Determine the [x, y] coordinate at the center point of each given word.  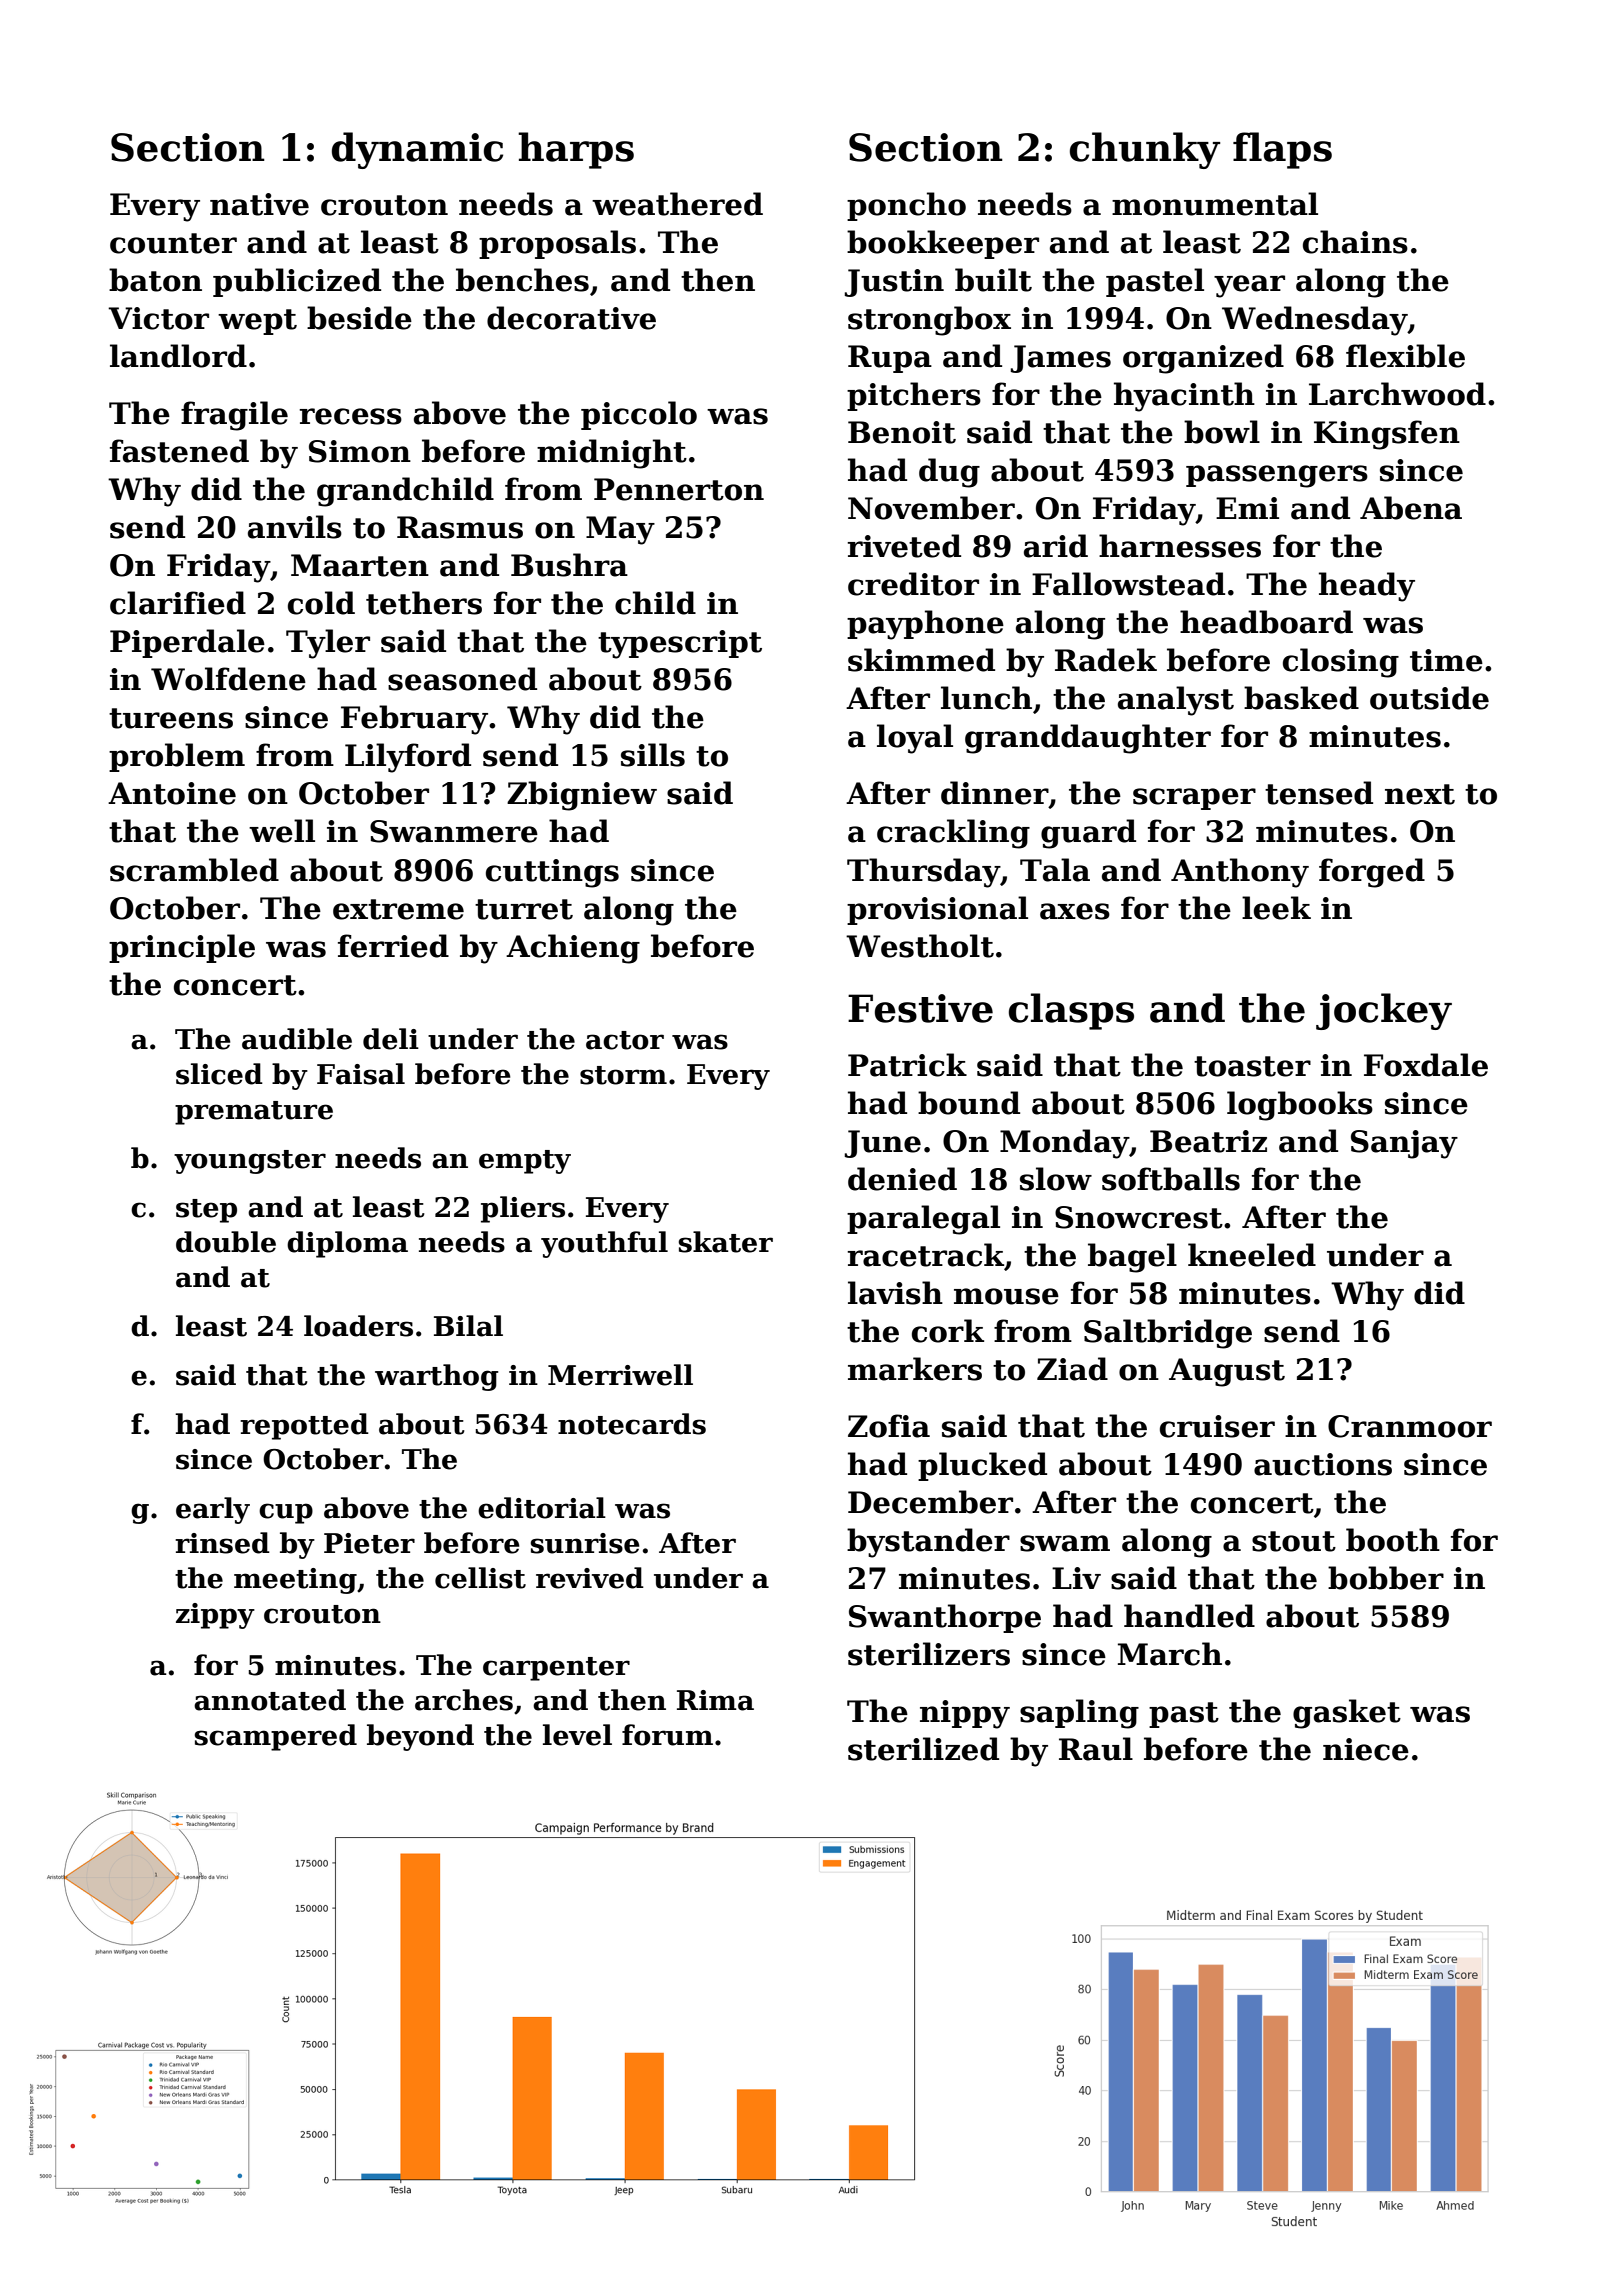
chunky [1145, 150]
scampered [276, 1737]
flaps [1282, 150]
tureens [171, 718]
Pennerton [679, 489]
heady [1367, 587]
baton [155, 280]
